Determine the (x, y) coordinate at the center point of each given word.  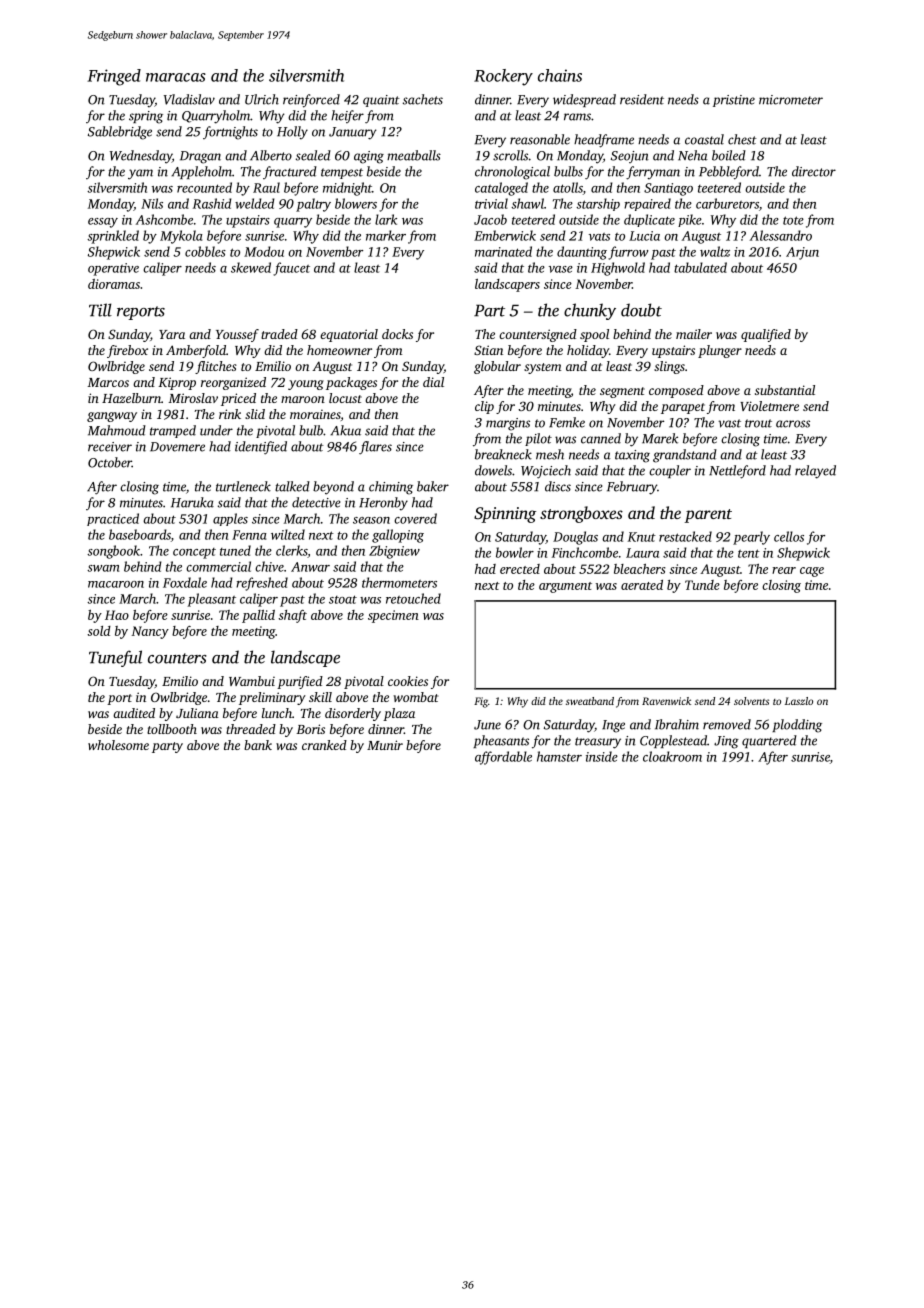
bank (258, 745)
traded (279, 334)
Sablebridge (120, 133)
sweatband (590, 701)
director (814, 171)
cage (812, 572)
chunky (590, 311)
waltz (715, 251)
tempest (342, 173)
